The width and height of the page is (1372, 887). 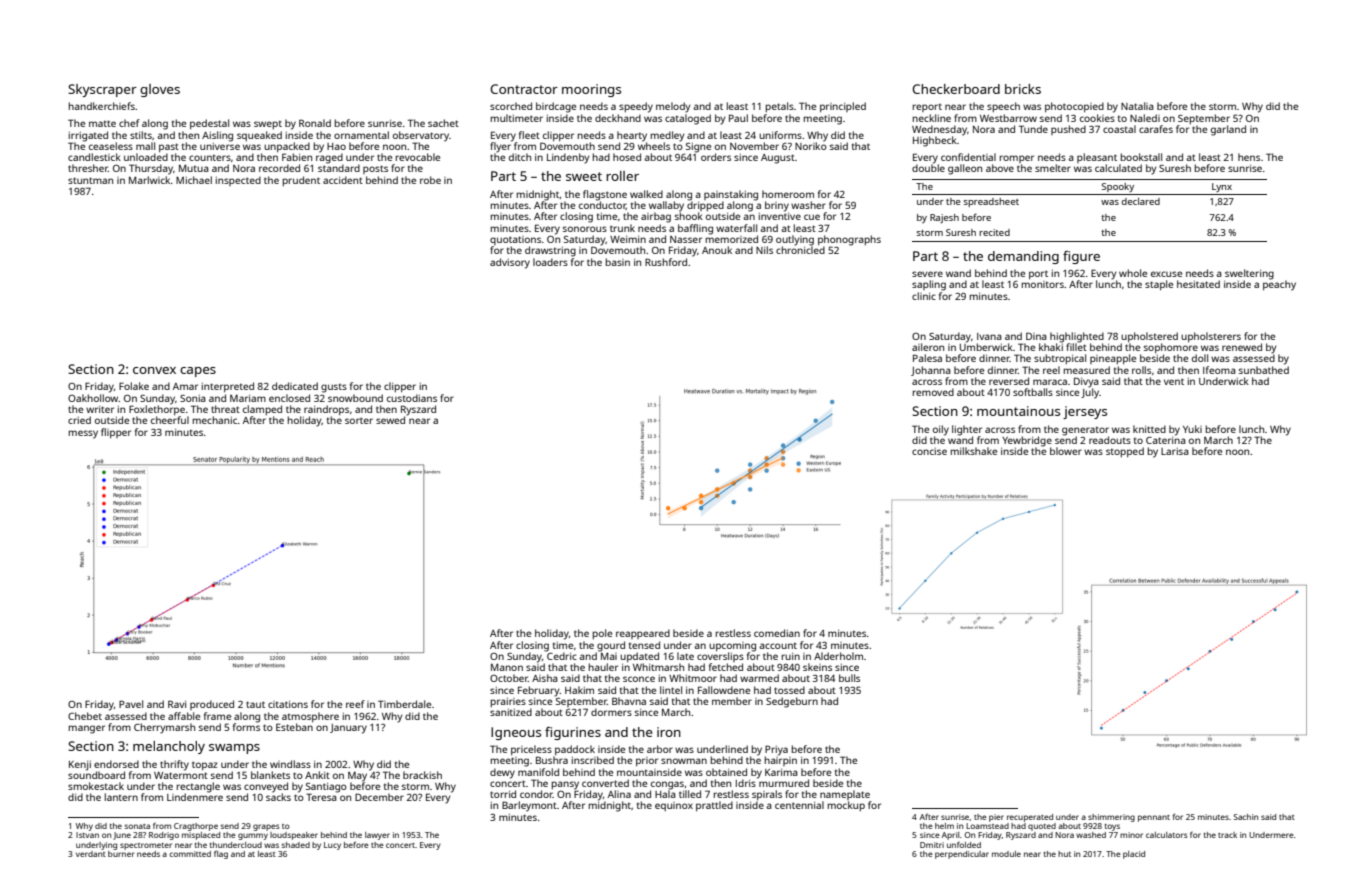 What do you see at coordinates (602, 634) in the page?
I see `pole` at bounding box center [602, 634].
